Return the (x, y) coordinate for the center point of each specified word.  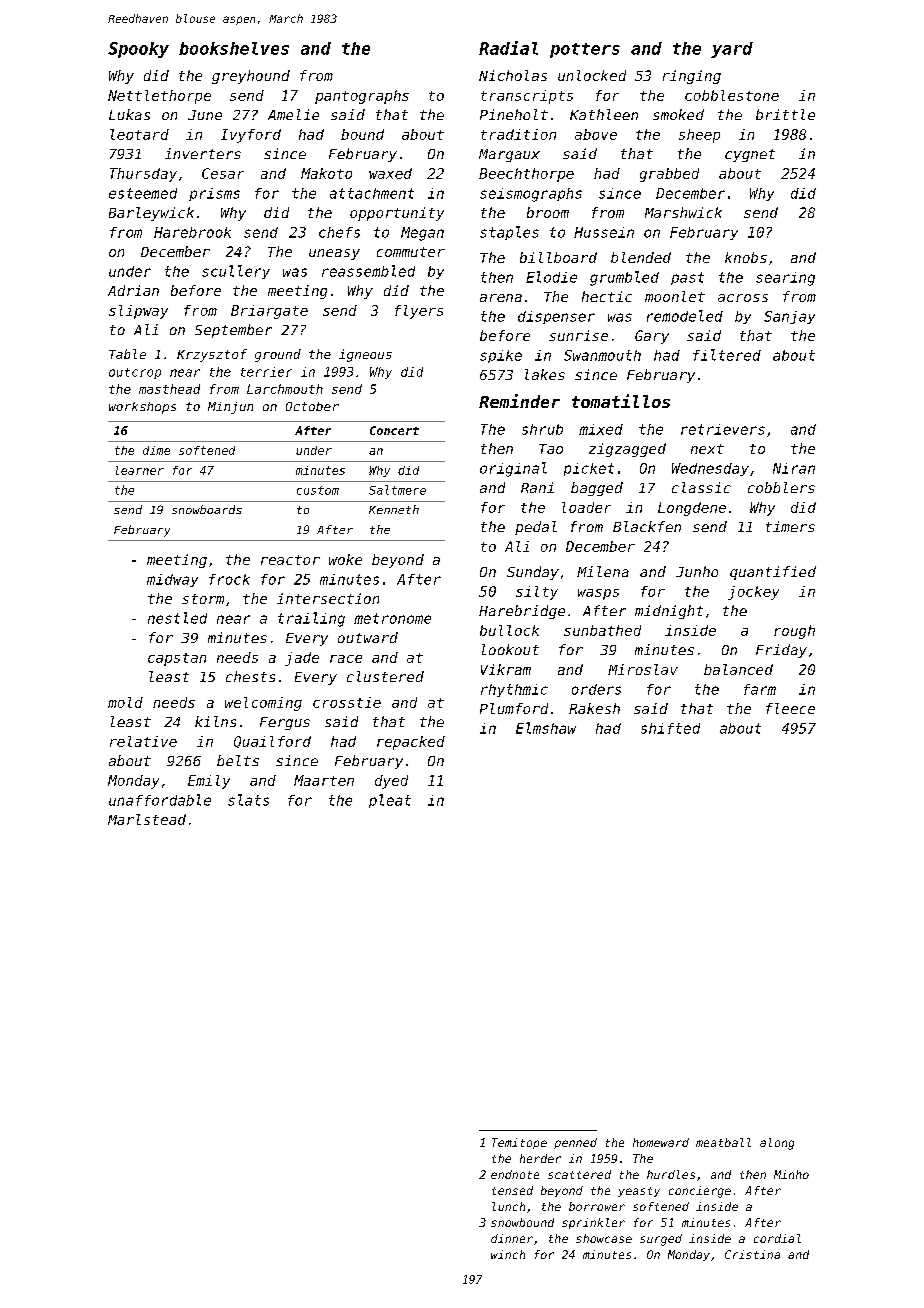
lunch (508, 1206)
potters (585, 50)
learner (140, 470)
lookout (510, 649)
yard (732, 50)
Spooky (138, 50)
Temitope (519, 1143)
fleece (790, 708)
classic (701, 487)
